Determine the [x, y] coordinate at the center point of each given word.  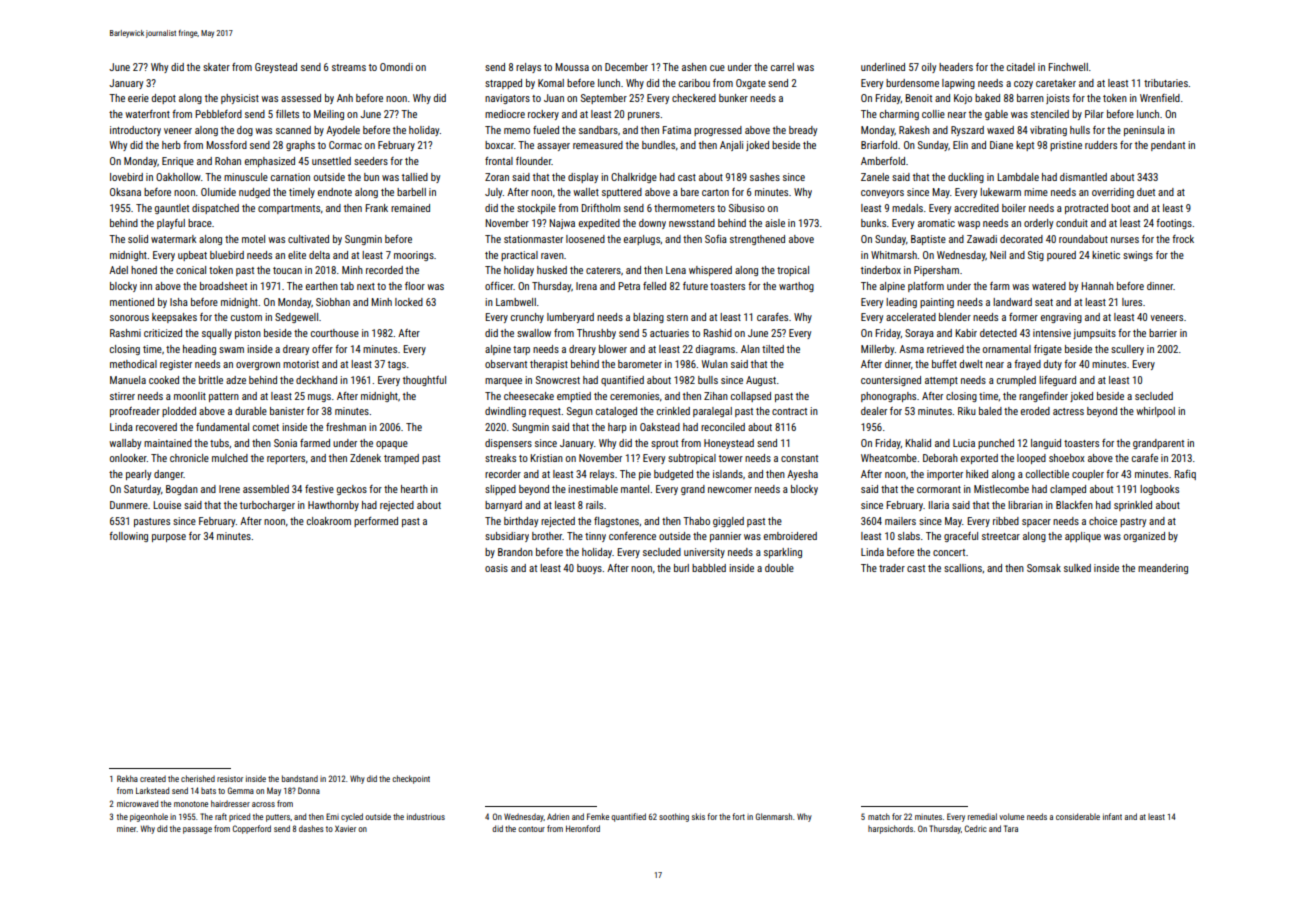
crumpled [1016, 381]
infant [1112, 816]
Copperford [252, 829]
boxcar [499, 145]
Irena [586, 286]
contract [789, 411]
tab [347, 286]
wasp [969, 225]
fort [738, 816]
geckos [352, 490]
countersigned [891, 381]
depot [164, 99]
